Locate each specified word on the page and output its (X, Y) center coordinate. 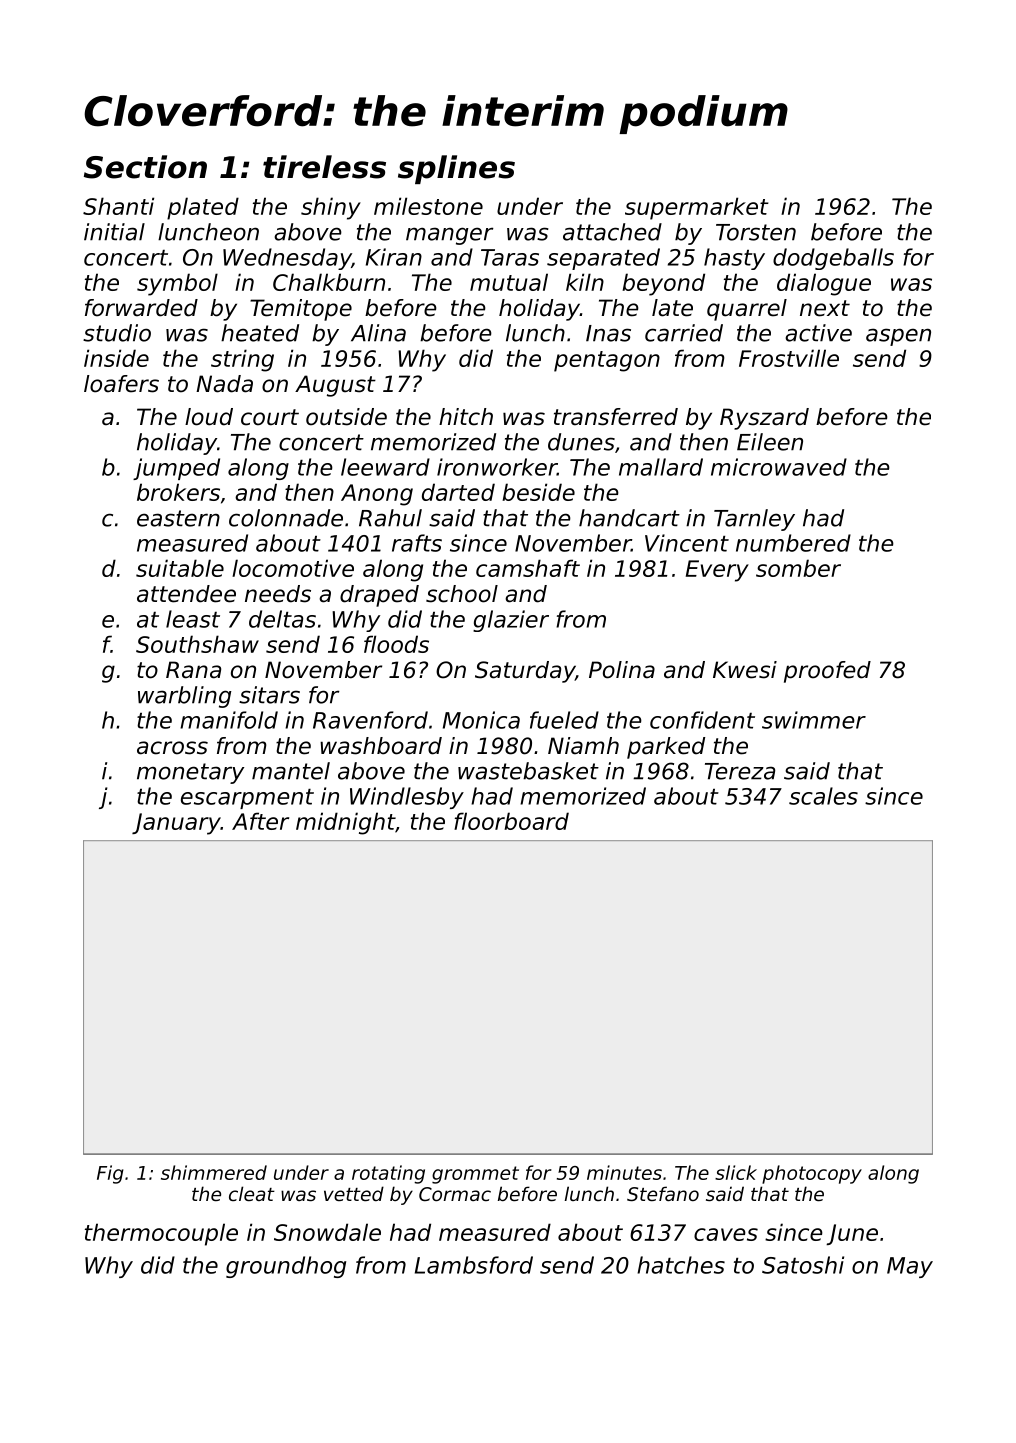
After (260, 821)
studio (117, 333)
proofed (827, 672)
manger (449, 236)
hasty (734, 259)
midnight (345, 823)
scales (823, 796)
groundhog (286, 1267)
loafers (121, 384)
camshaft (528, 568)
